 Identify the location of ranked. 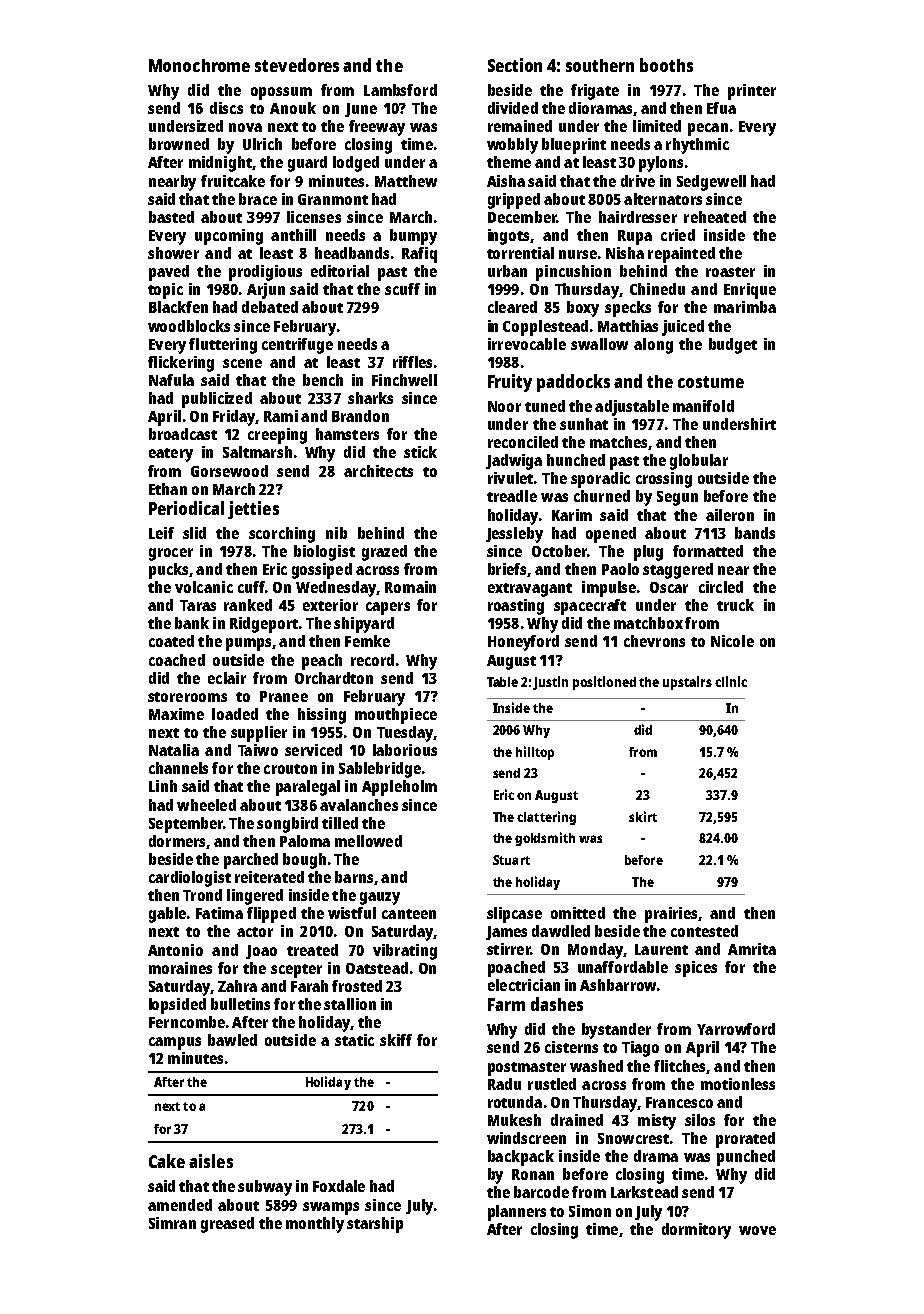
(248, 605).
